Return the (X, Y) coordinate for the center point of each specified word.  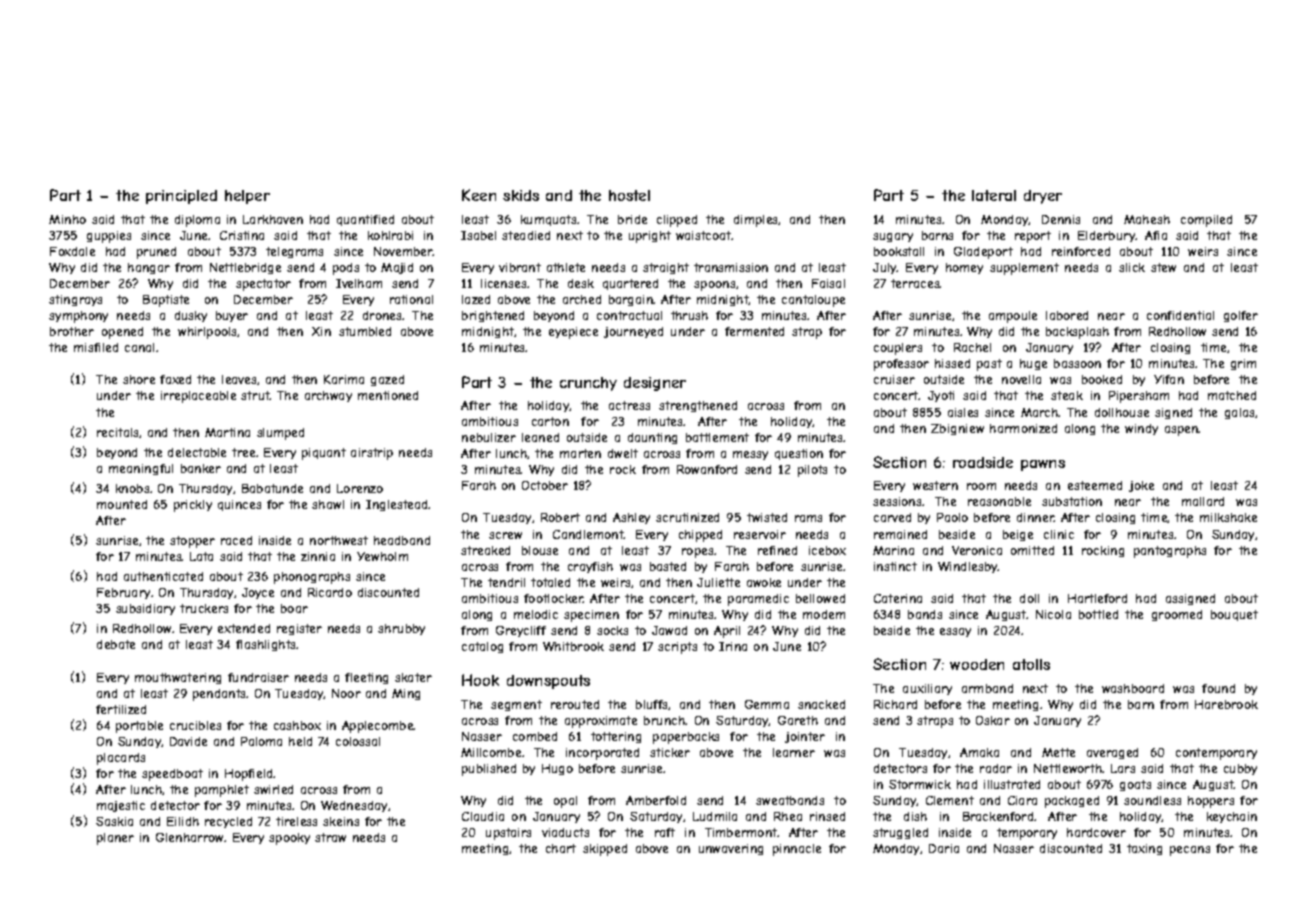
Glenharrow (189, 837)
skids (521, 195)
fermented (754, 331)
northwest (339, 540)
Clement (950, 800)
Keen (479, 195)
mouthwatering (178, 678)
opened (122, 333)
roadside (983, 462)
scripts (677, 648)
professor (901, 365)
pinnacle (797, 850)
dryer (1043, 197)
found (1218, 688)
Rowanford (707, 469)
